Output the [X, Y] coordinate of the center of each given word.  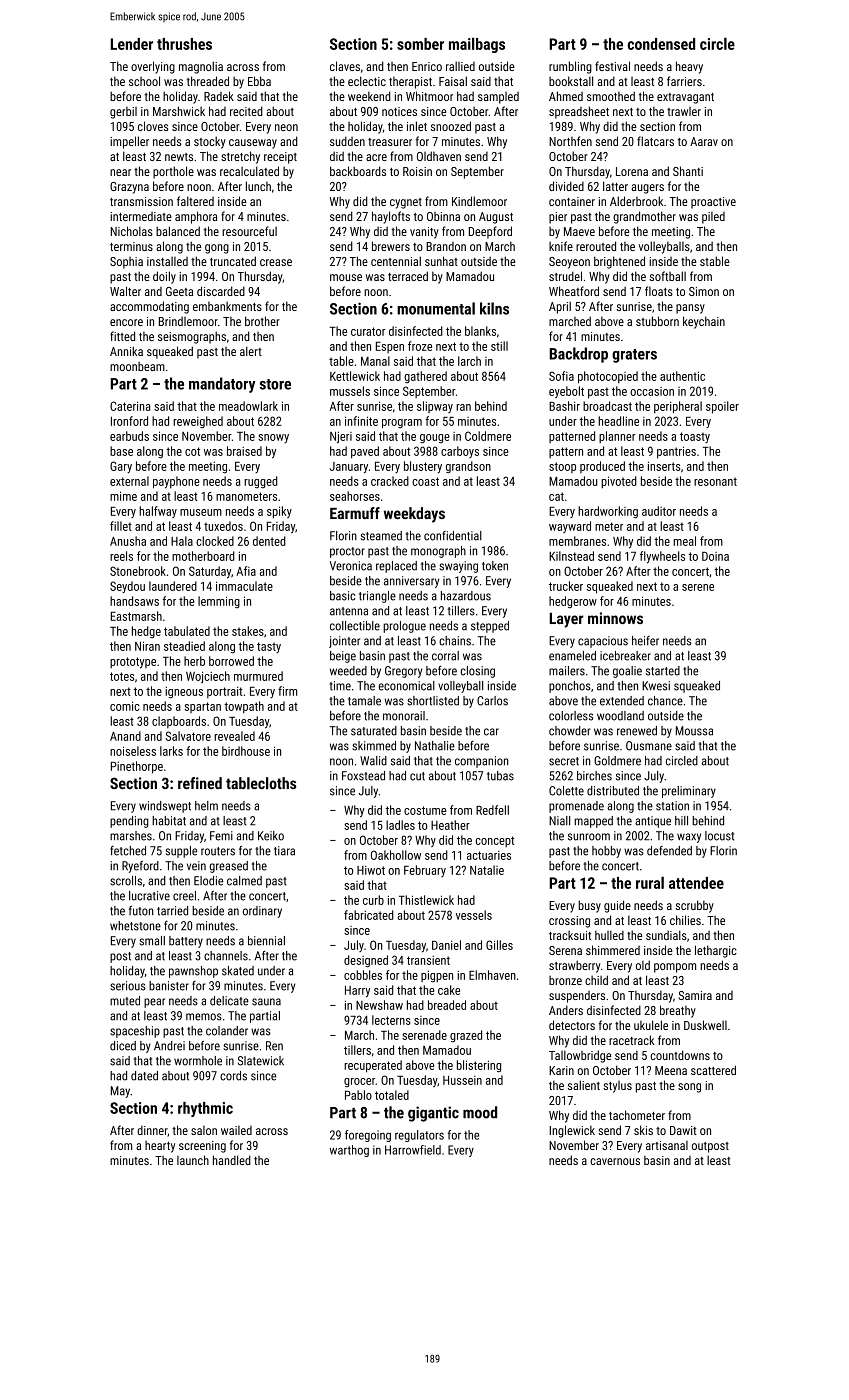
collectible [355, 626]
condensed [661, 44]
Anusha [128, 541]
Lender [132, 44]
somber [420, 44]
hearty [160, 1147]
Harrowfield [413, 1150]
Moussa [694, 731]
